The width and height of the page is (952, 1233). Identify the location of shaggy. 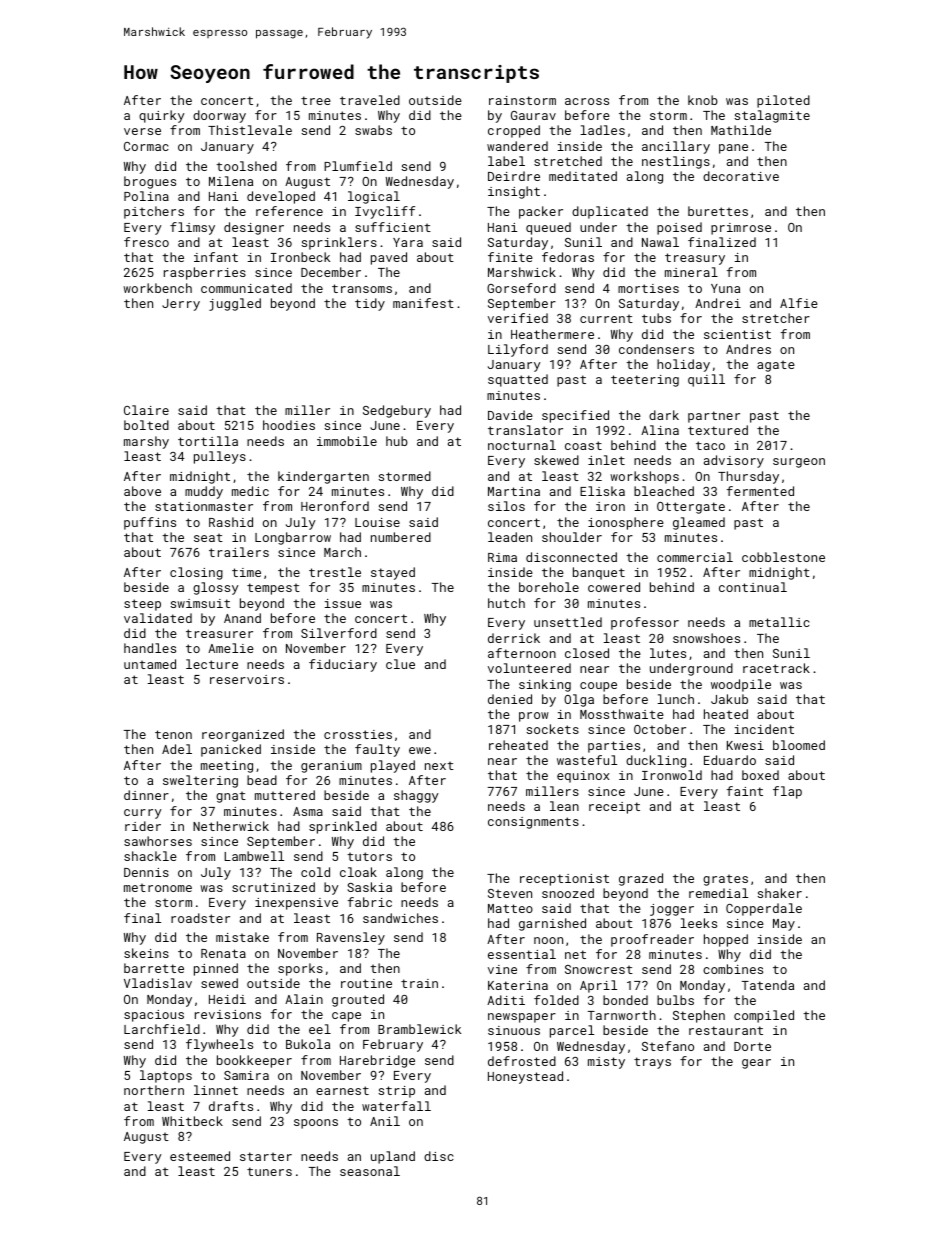
(416, 796).
